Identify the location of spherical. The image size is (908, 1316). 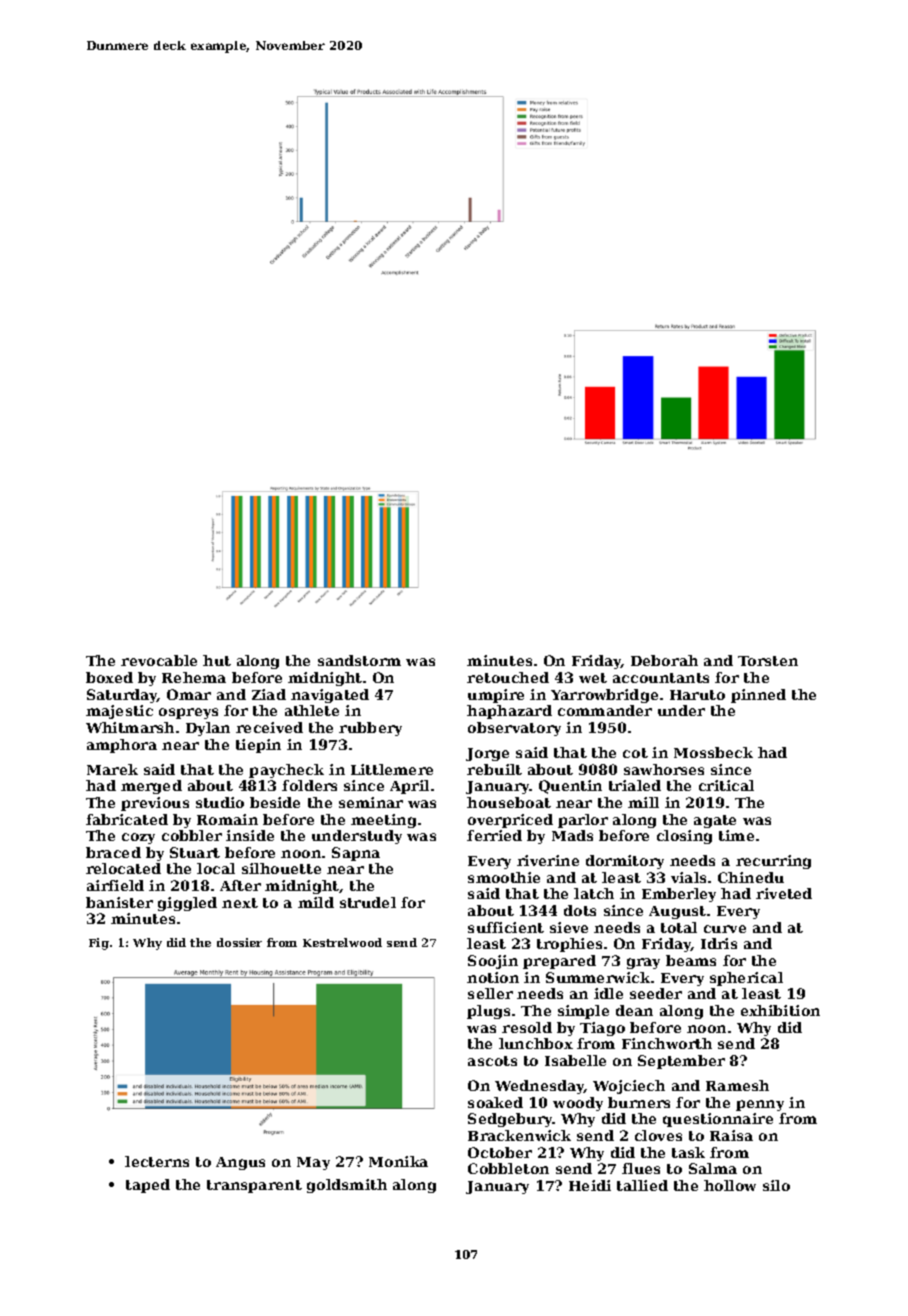
(746, 979).
